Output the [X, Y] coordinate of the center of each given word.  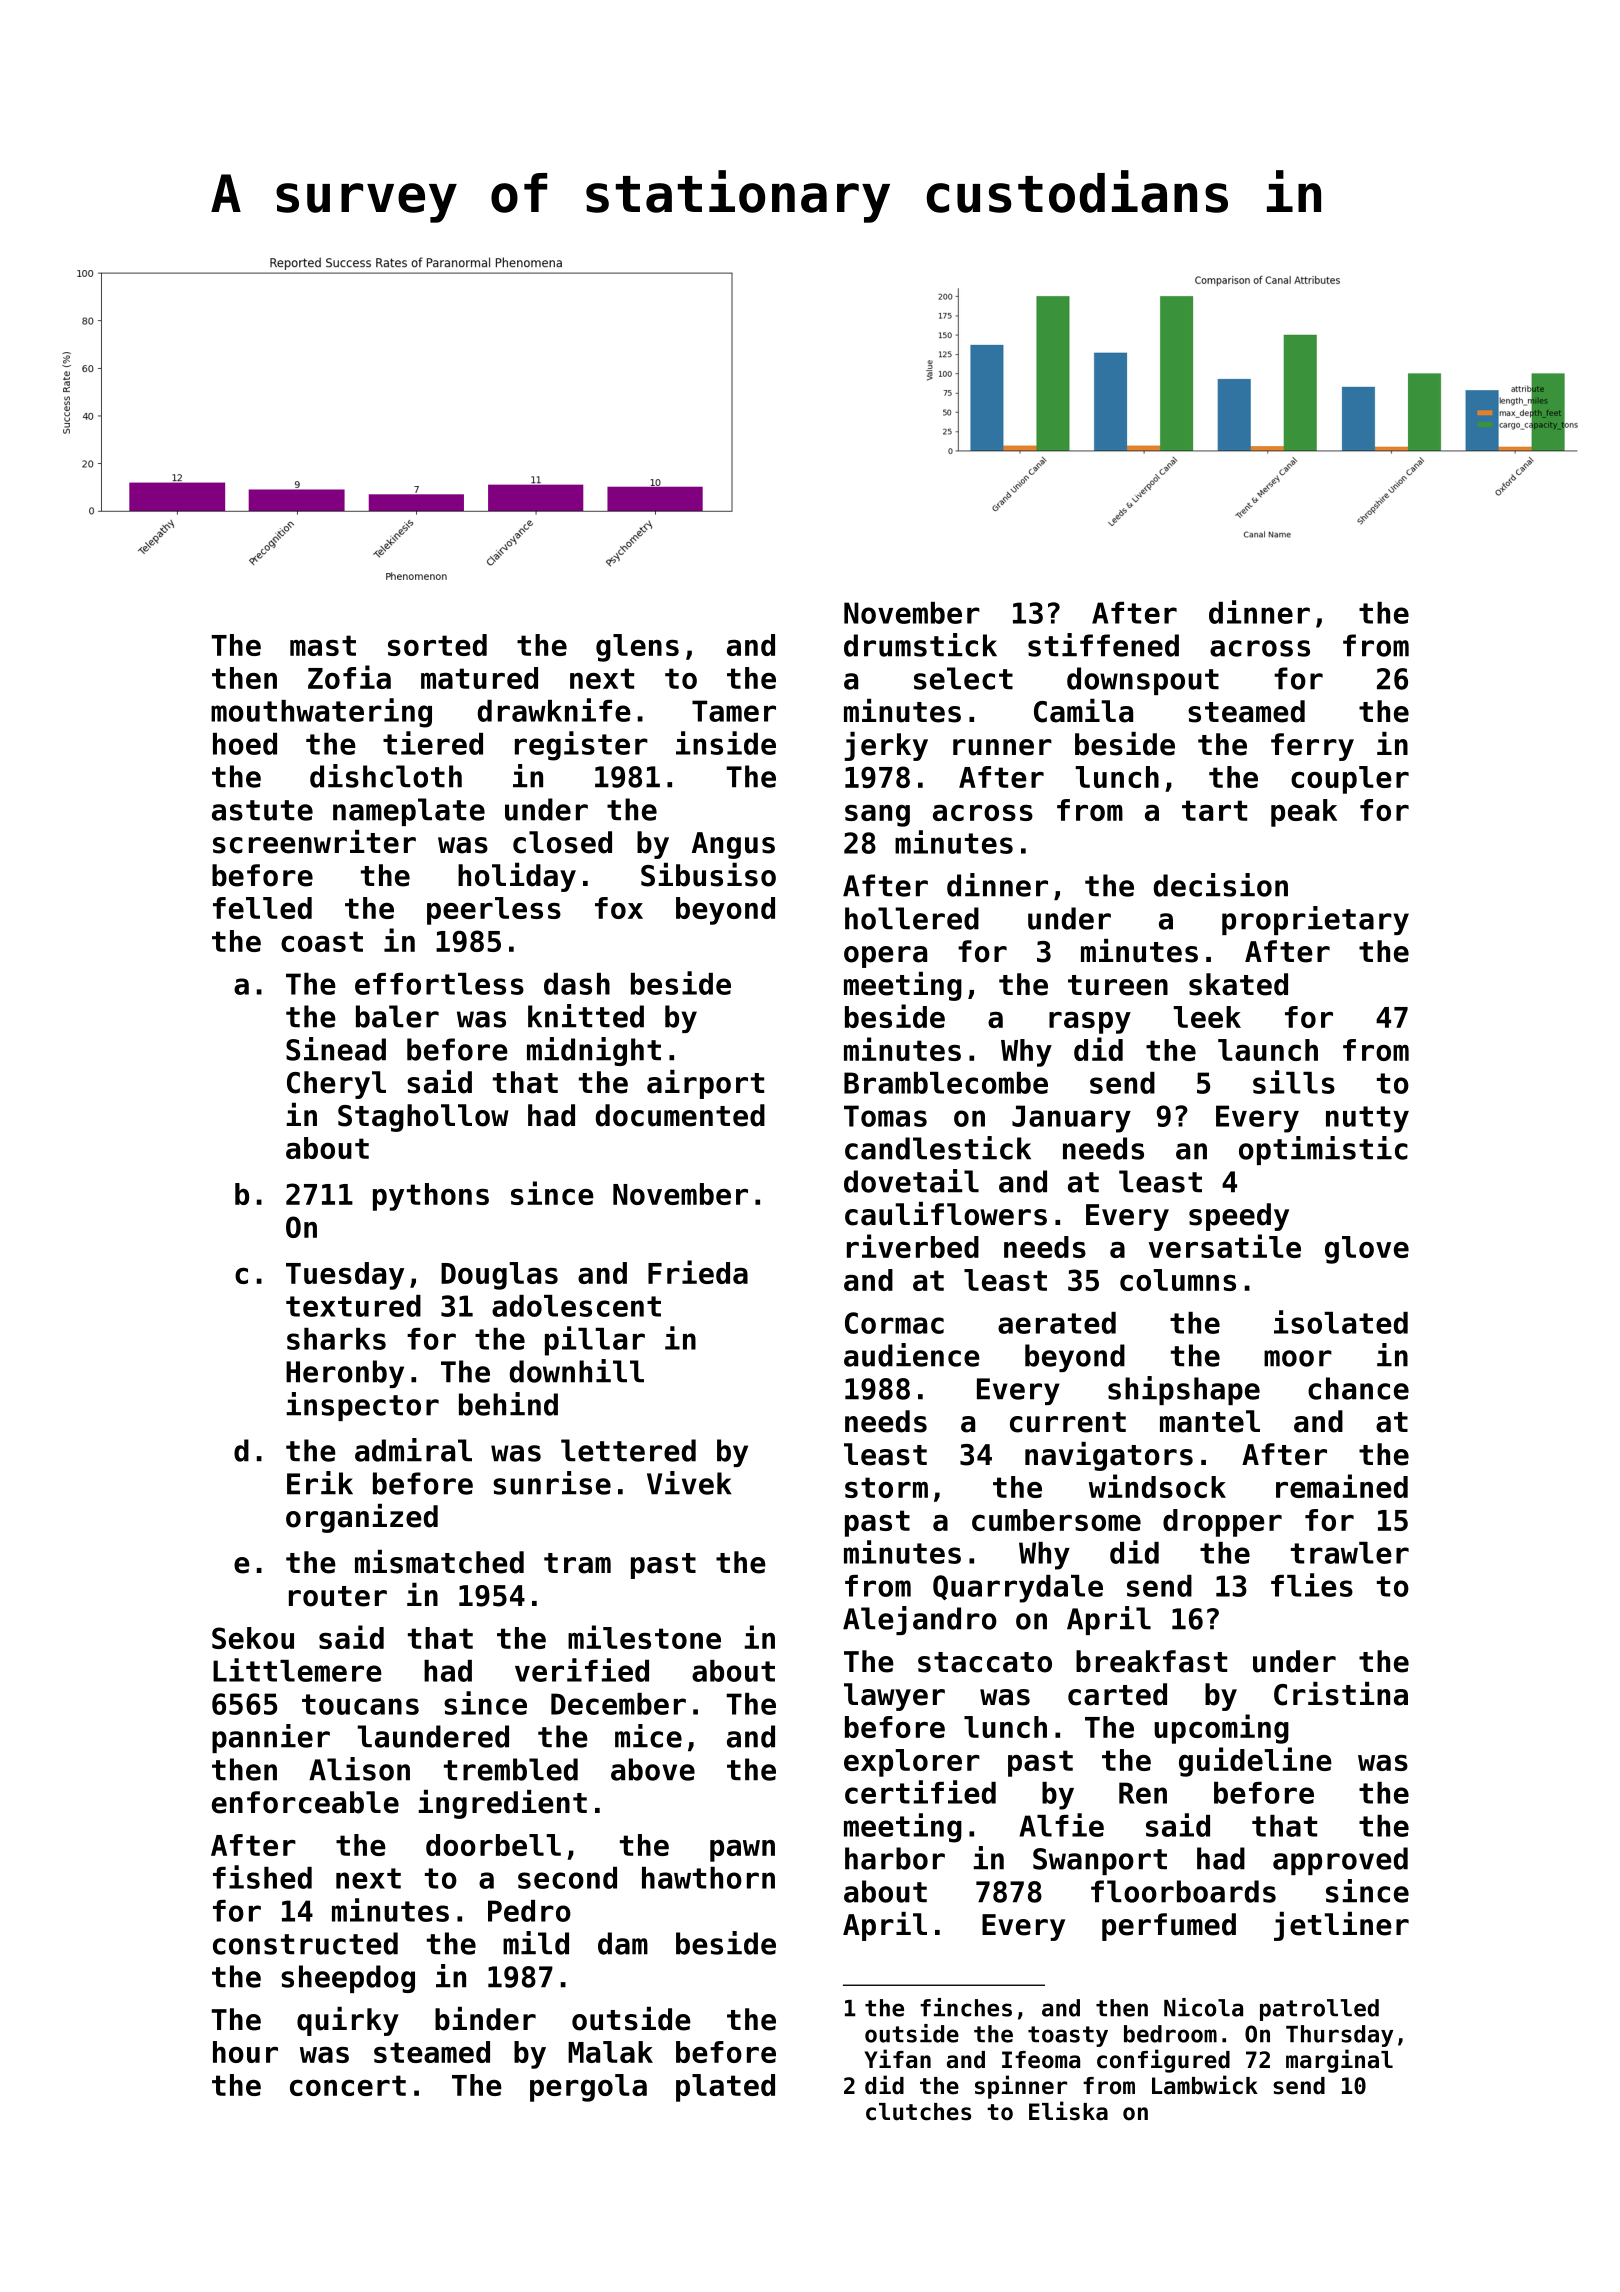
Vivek [689, 1483]
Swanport [1100, 1861]
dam [623, 1943]
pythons [431, 1197]
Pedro [529, 1911]
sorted [437, 645]
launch [1268, 1050]
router [338, 1596]
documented [680, 1115]
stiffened [1103, 645]
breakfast [1151, 1661]
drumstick [920, 645]
